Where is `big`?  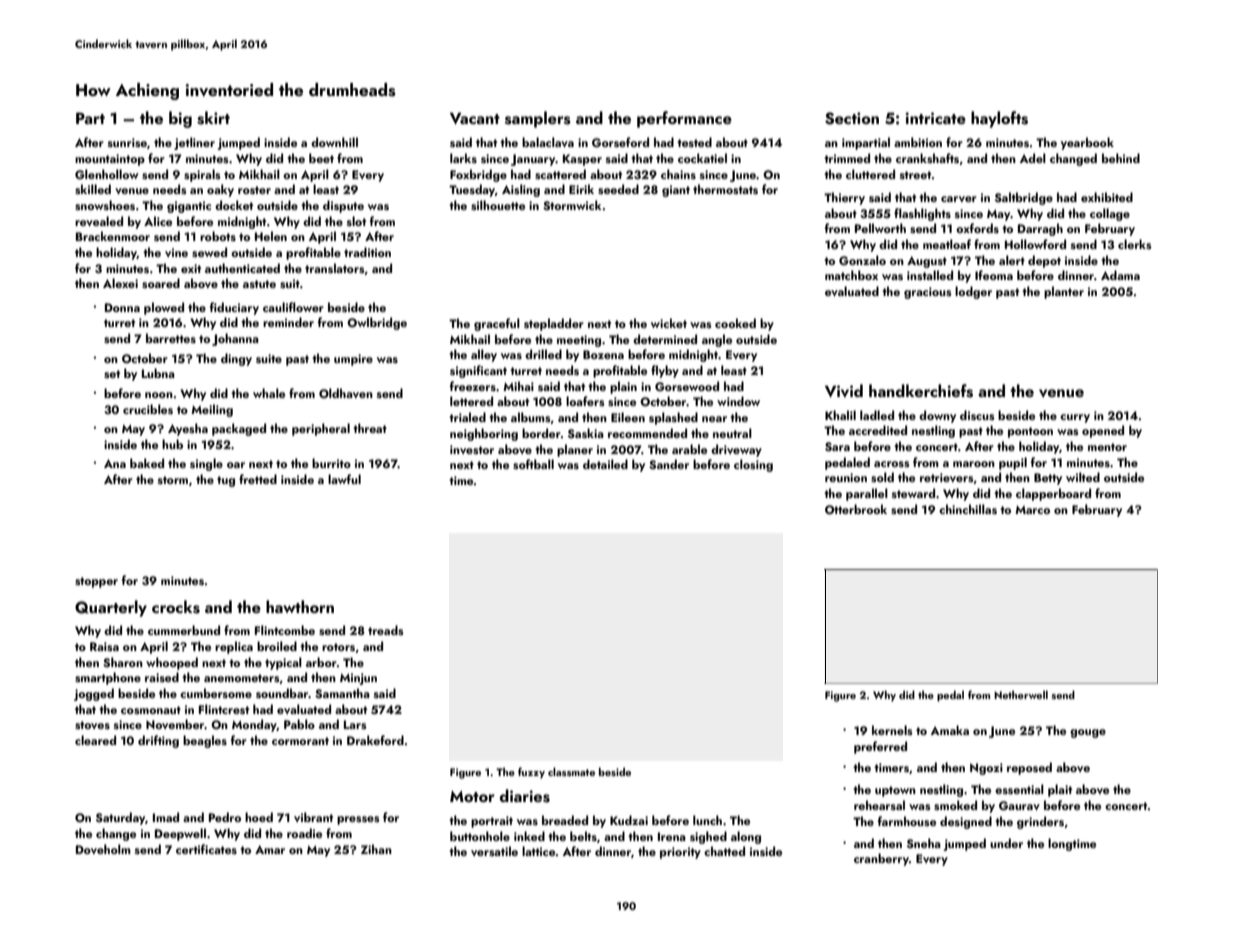
big is located at coordinates (180, 119).
